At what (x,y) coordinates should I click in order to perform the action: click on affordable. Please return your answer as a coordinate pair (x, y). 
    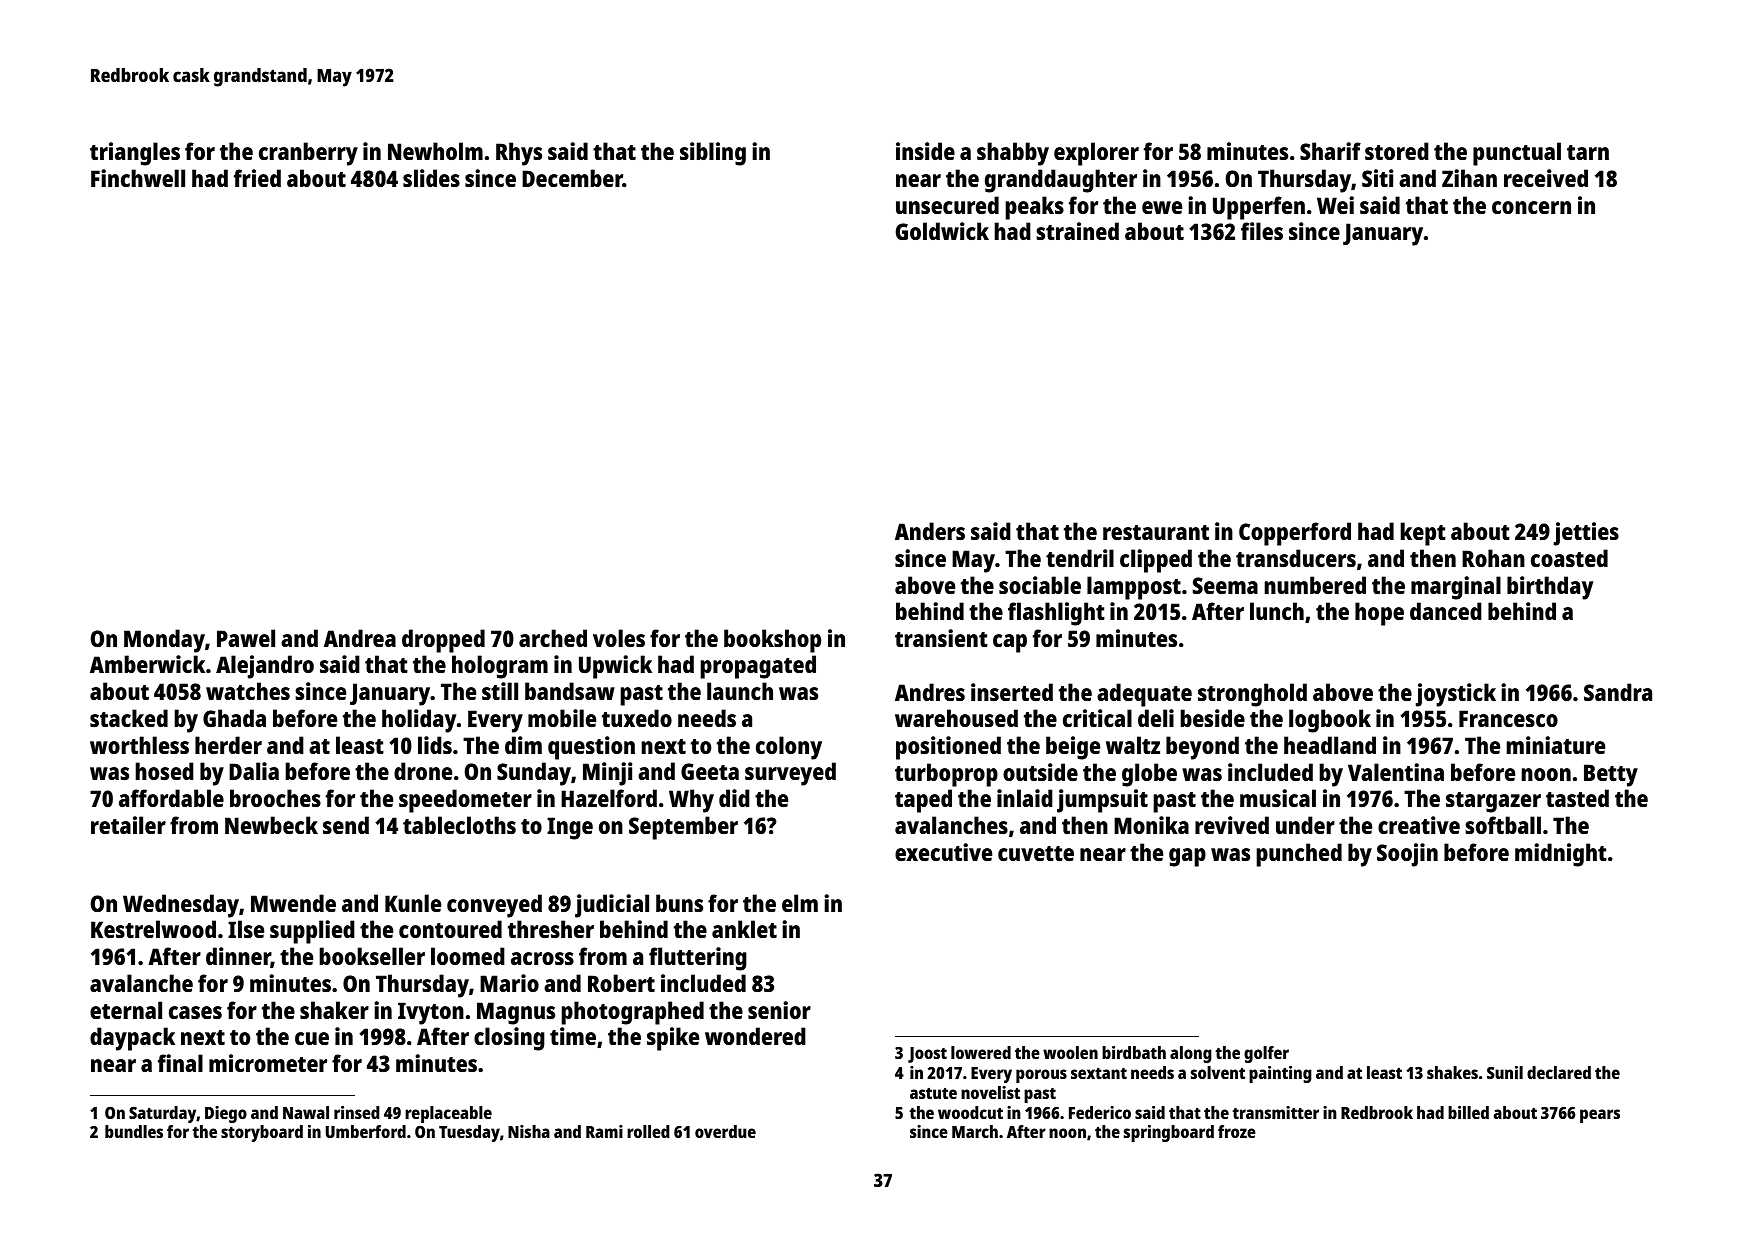
    Looking at the image, I should click on (171, 798).
